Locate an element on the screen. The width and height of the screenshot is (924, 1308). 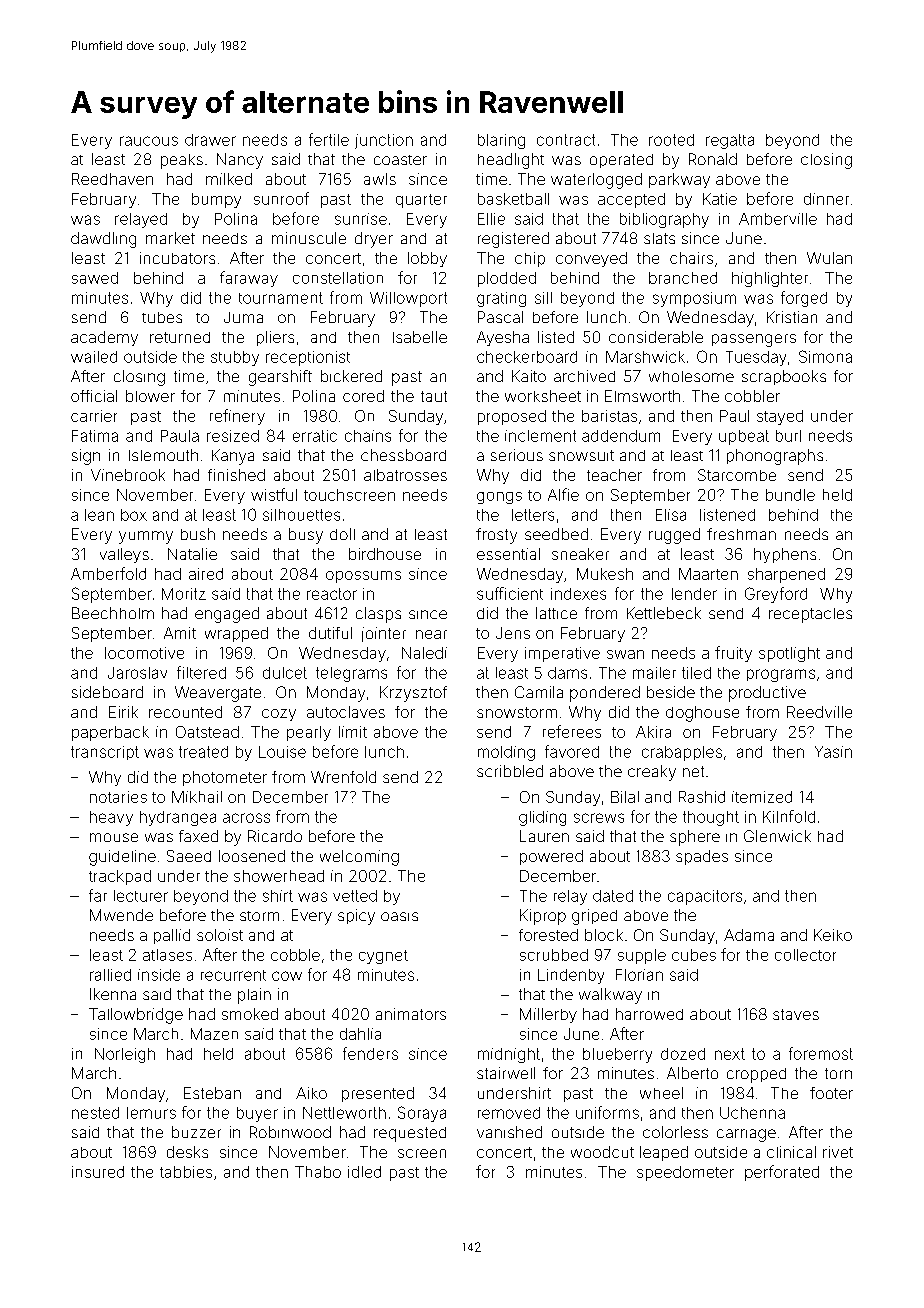
capacitors is located at coordinates (705, 897).
